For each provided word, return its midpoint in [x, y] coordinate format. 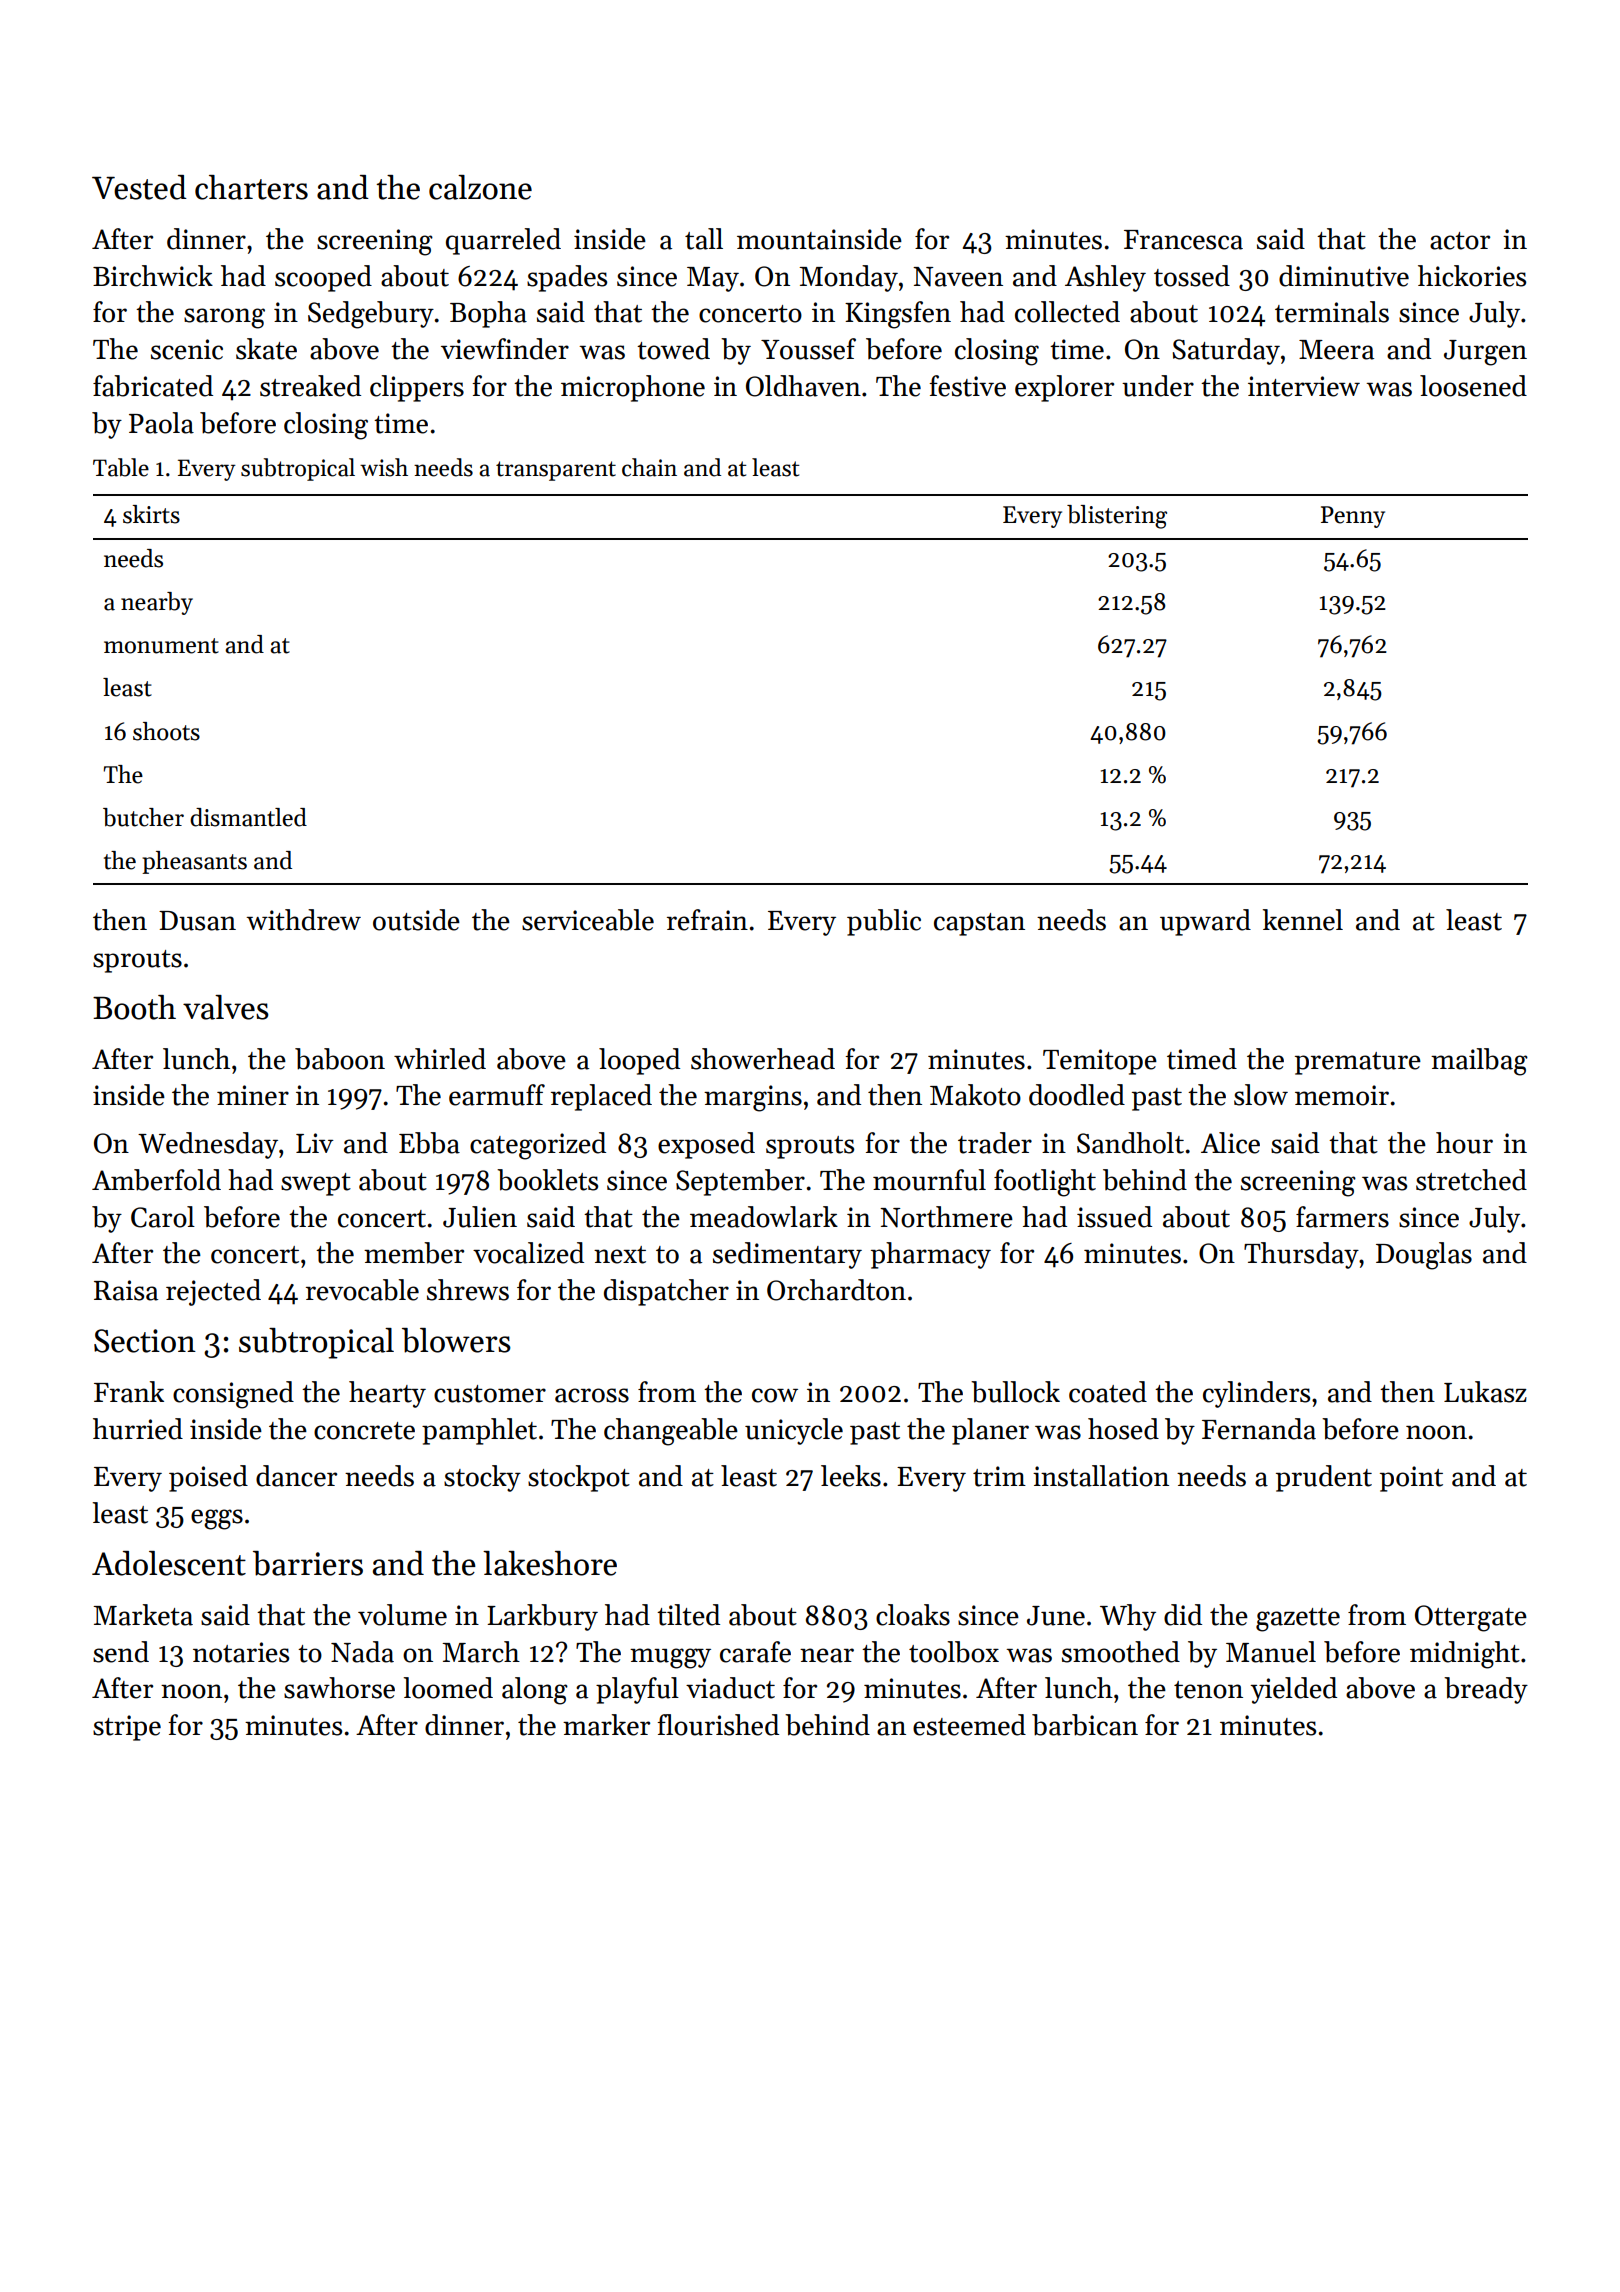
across [592, 1395]
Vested [139, 187]
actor [1460, 241]
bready [1486, 1690]
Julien [480, 1217]
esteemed [969, 1725]
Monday [848, 278]
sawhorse [339, 1688]
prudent [1324, 1478]
